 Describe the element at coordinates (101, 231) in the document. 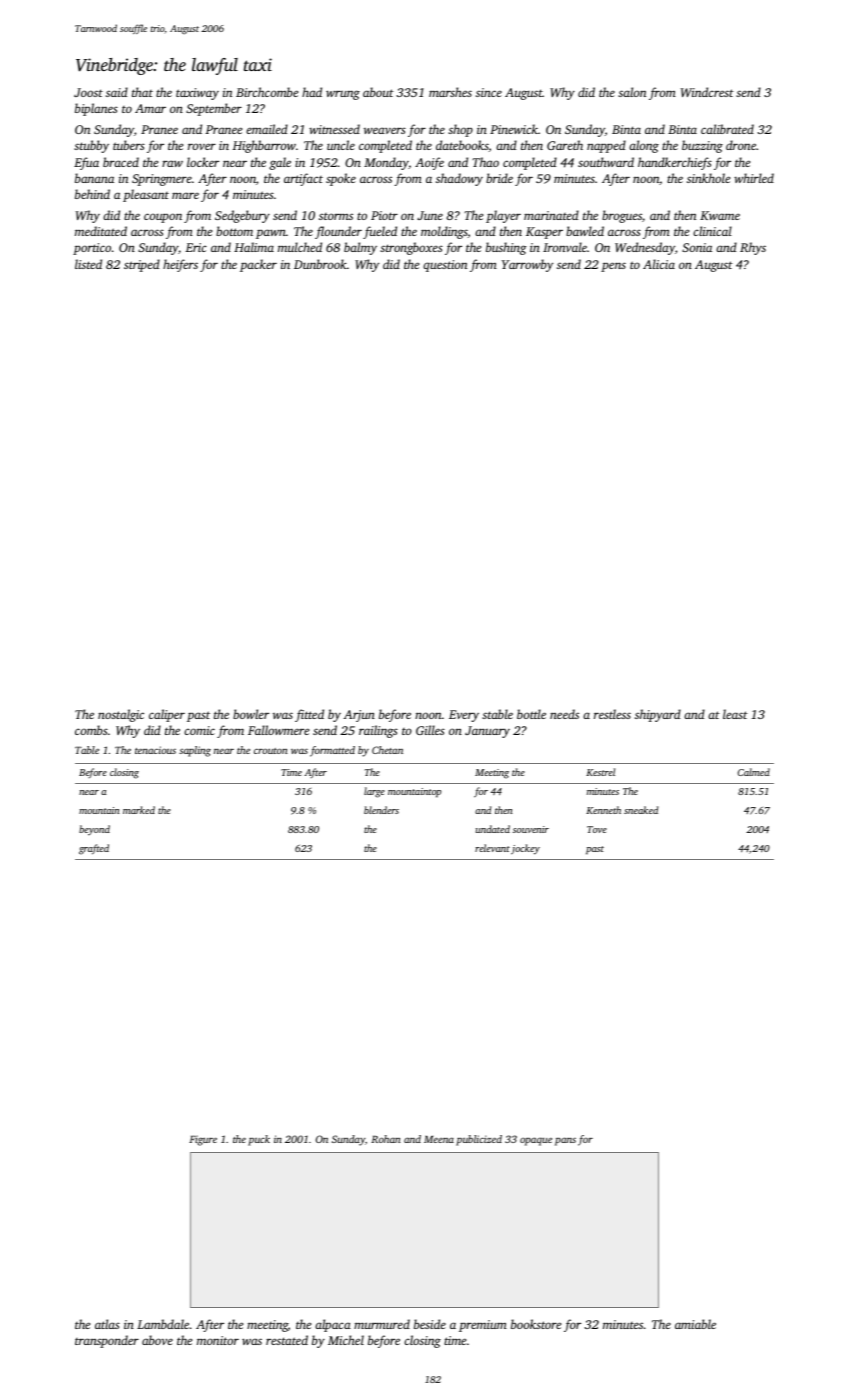

I see `meditated` at that location.
